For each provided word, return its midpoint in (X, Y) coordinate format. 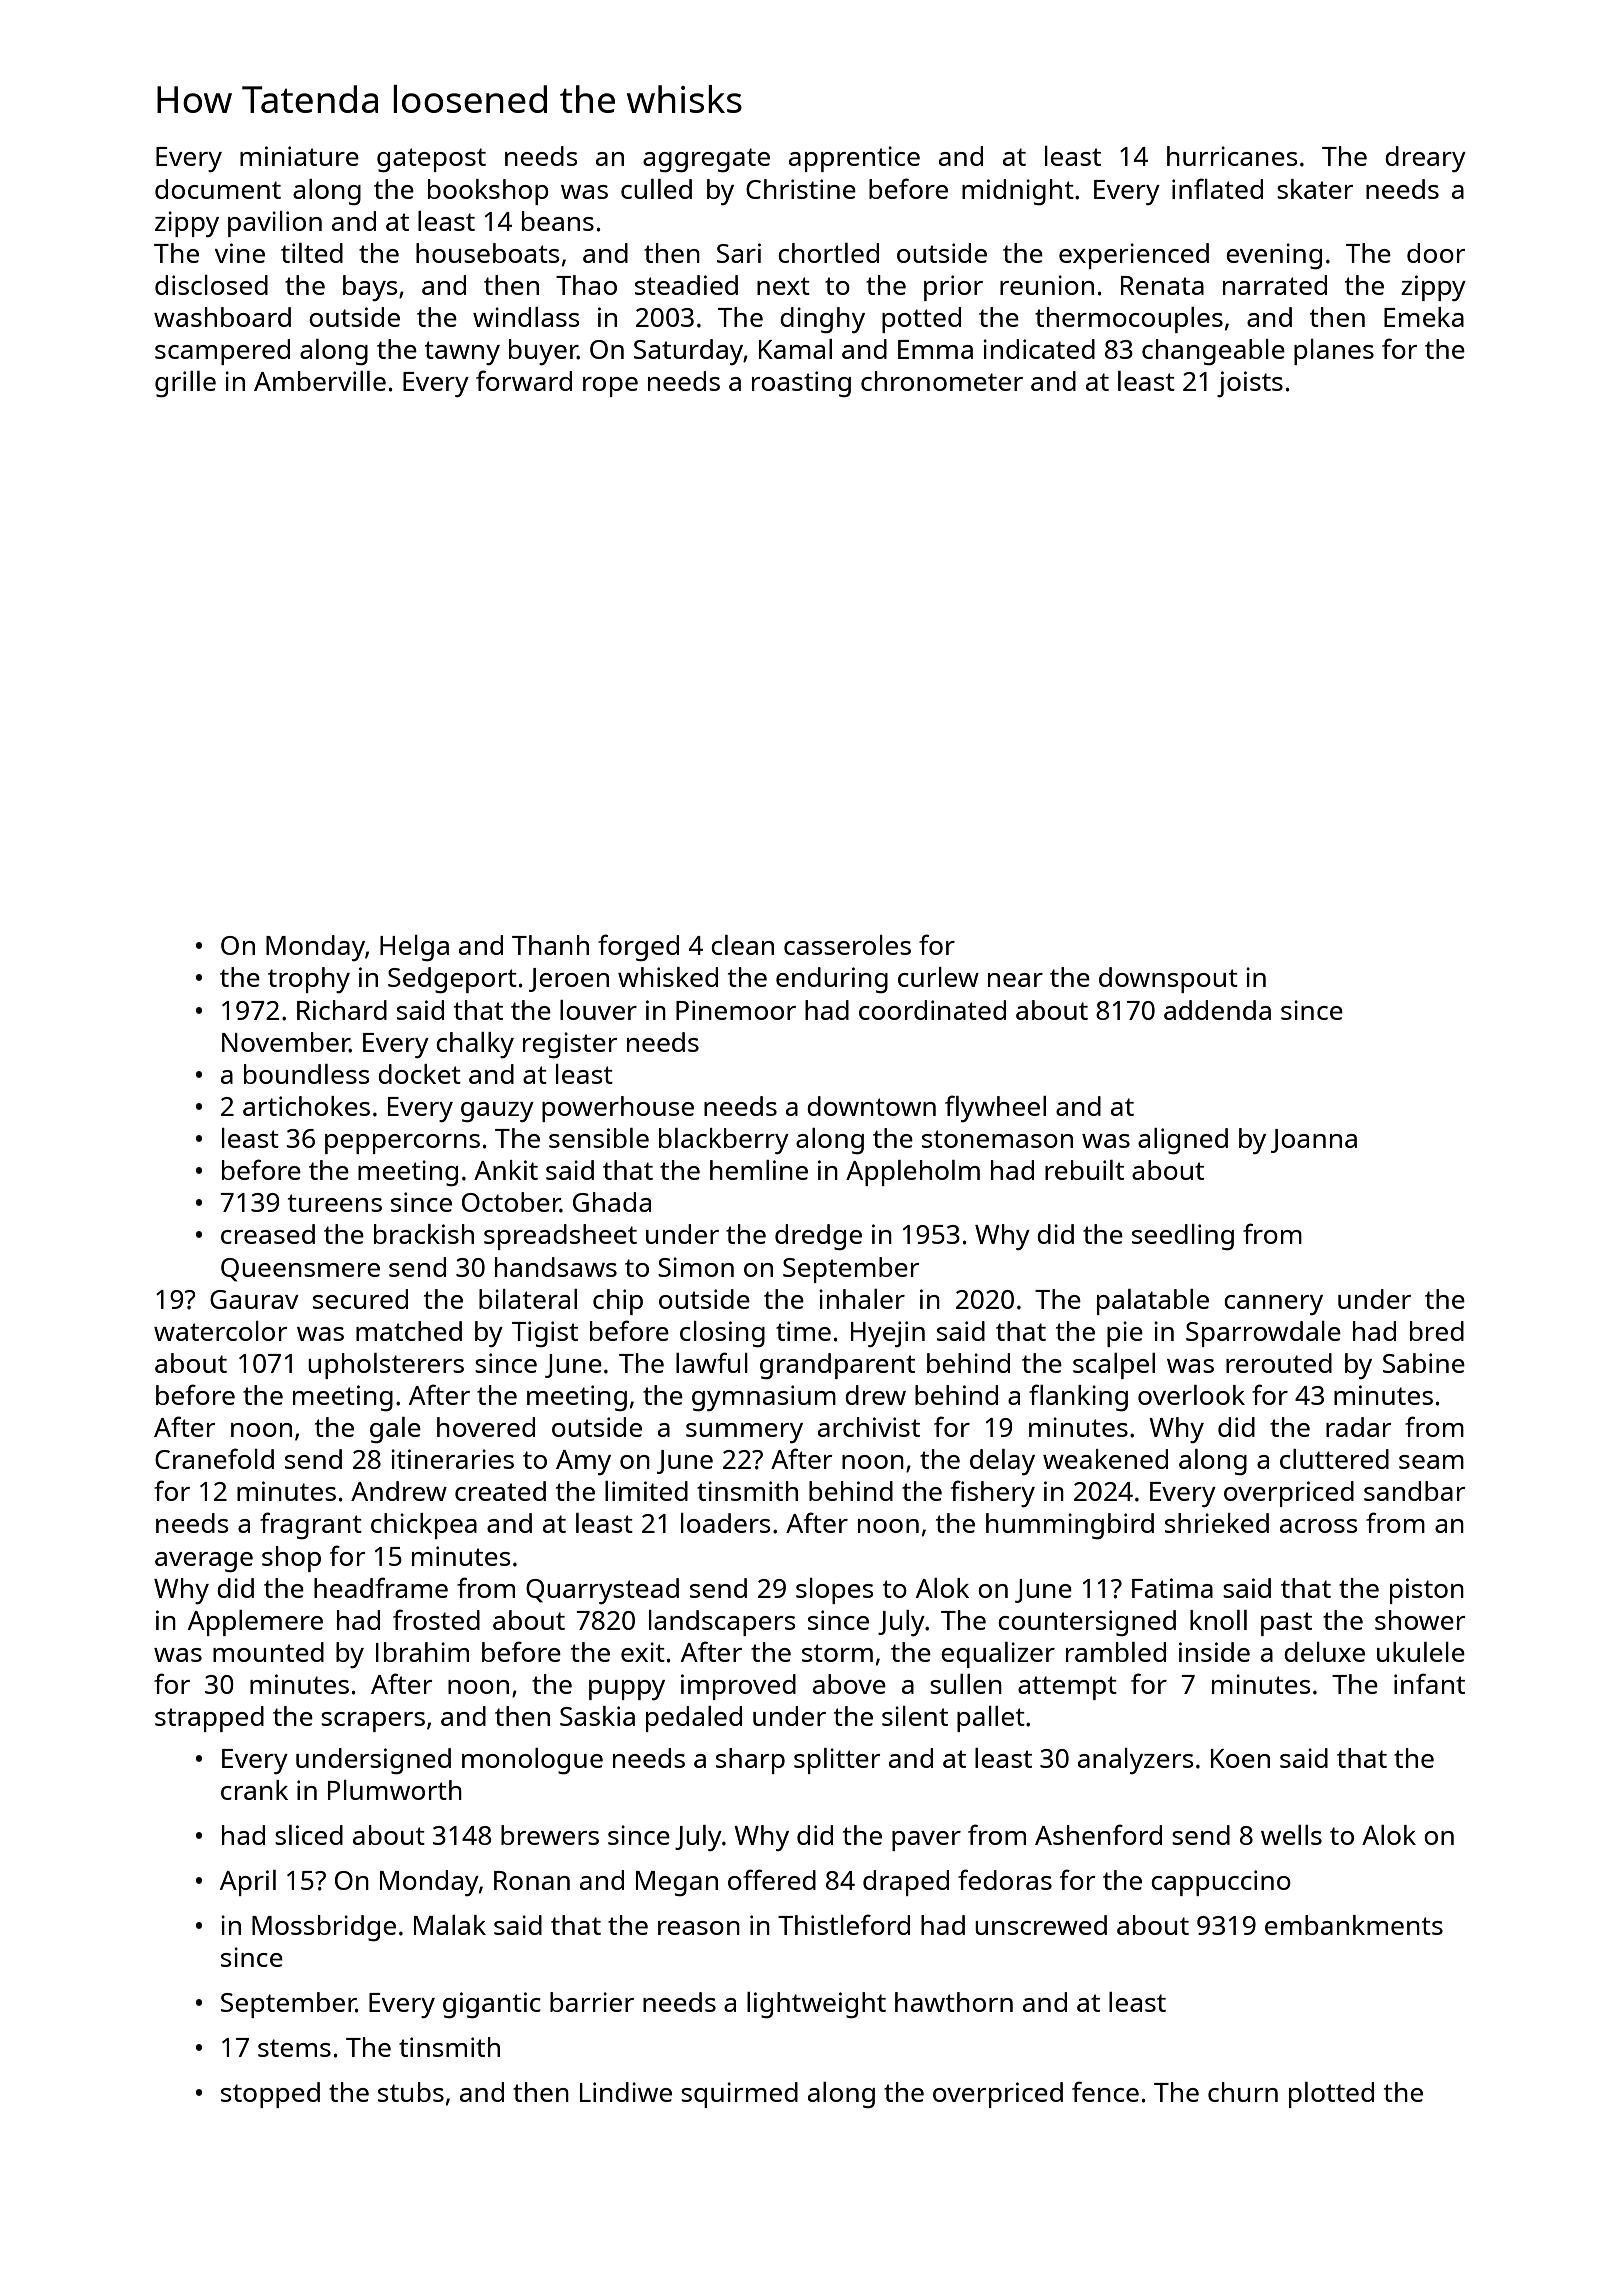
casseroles (847, 945)
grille (185, 384)
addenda (1217, 1010)
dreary (1425, 159)
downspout (1168, 980)
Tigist (545, 1334)
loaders (725, 1523)
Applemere (255, 1623)
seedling (1183, 1237)
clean (742, 945)
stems (294, 2048)
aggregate (706, 160)
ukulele (1421, 1652)
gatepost (431, 160)
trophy (309, 980)
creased (268, 1234)
